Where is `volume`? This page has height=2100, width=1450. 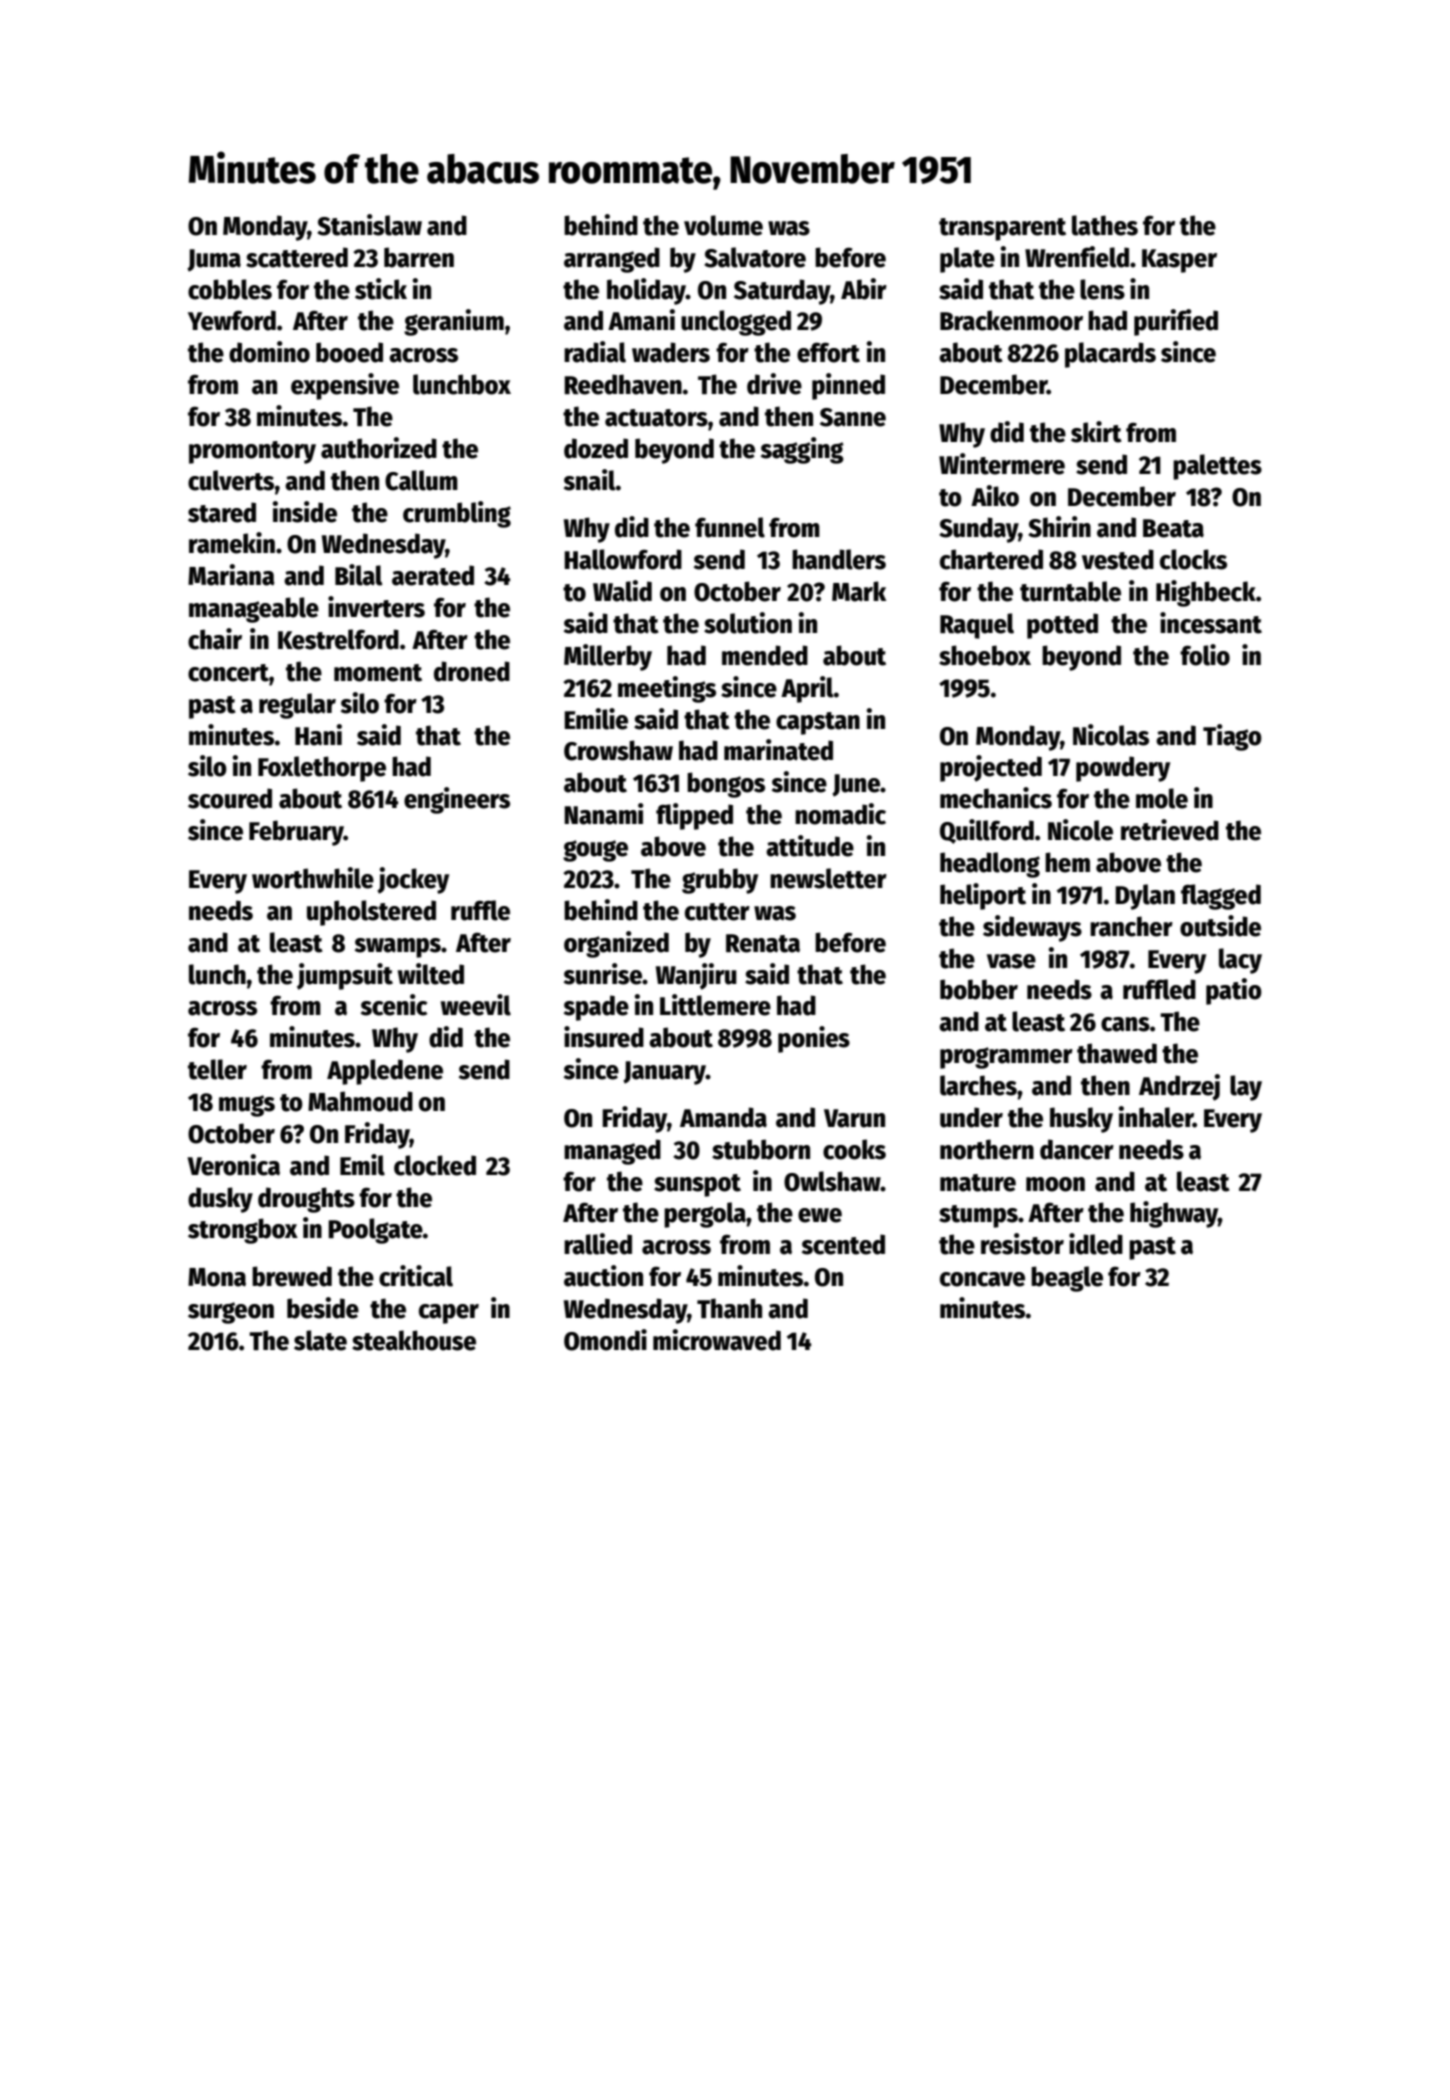 volume is located at coordinates (723, 225).
